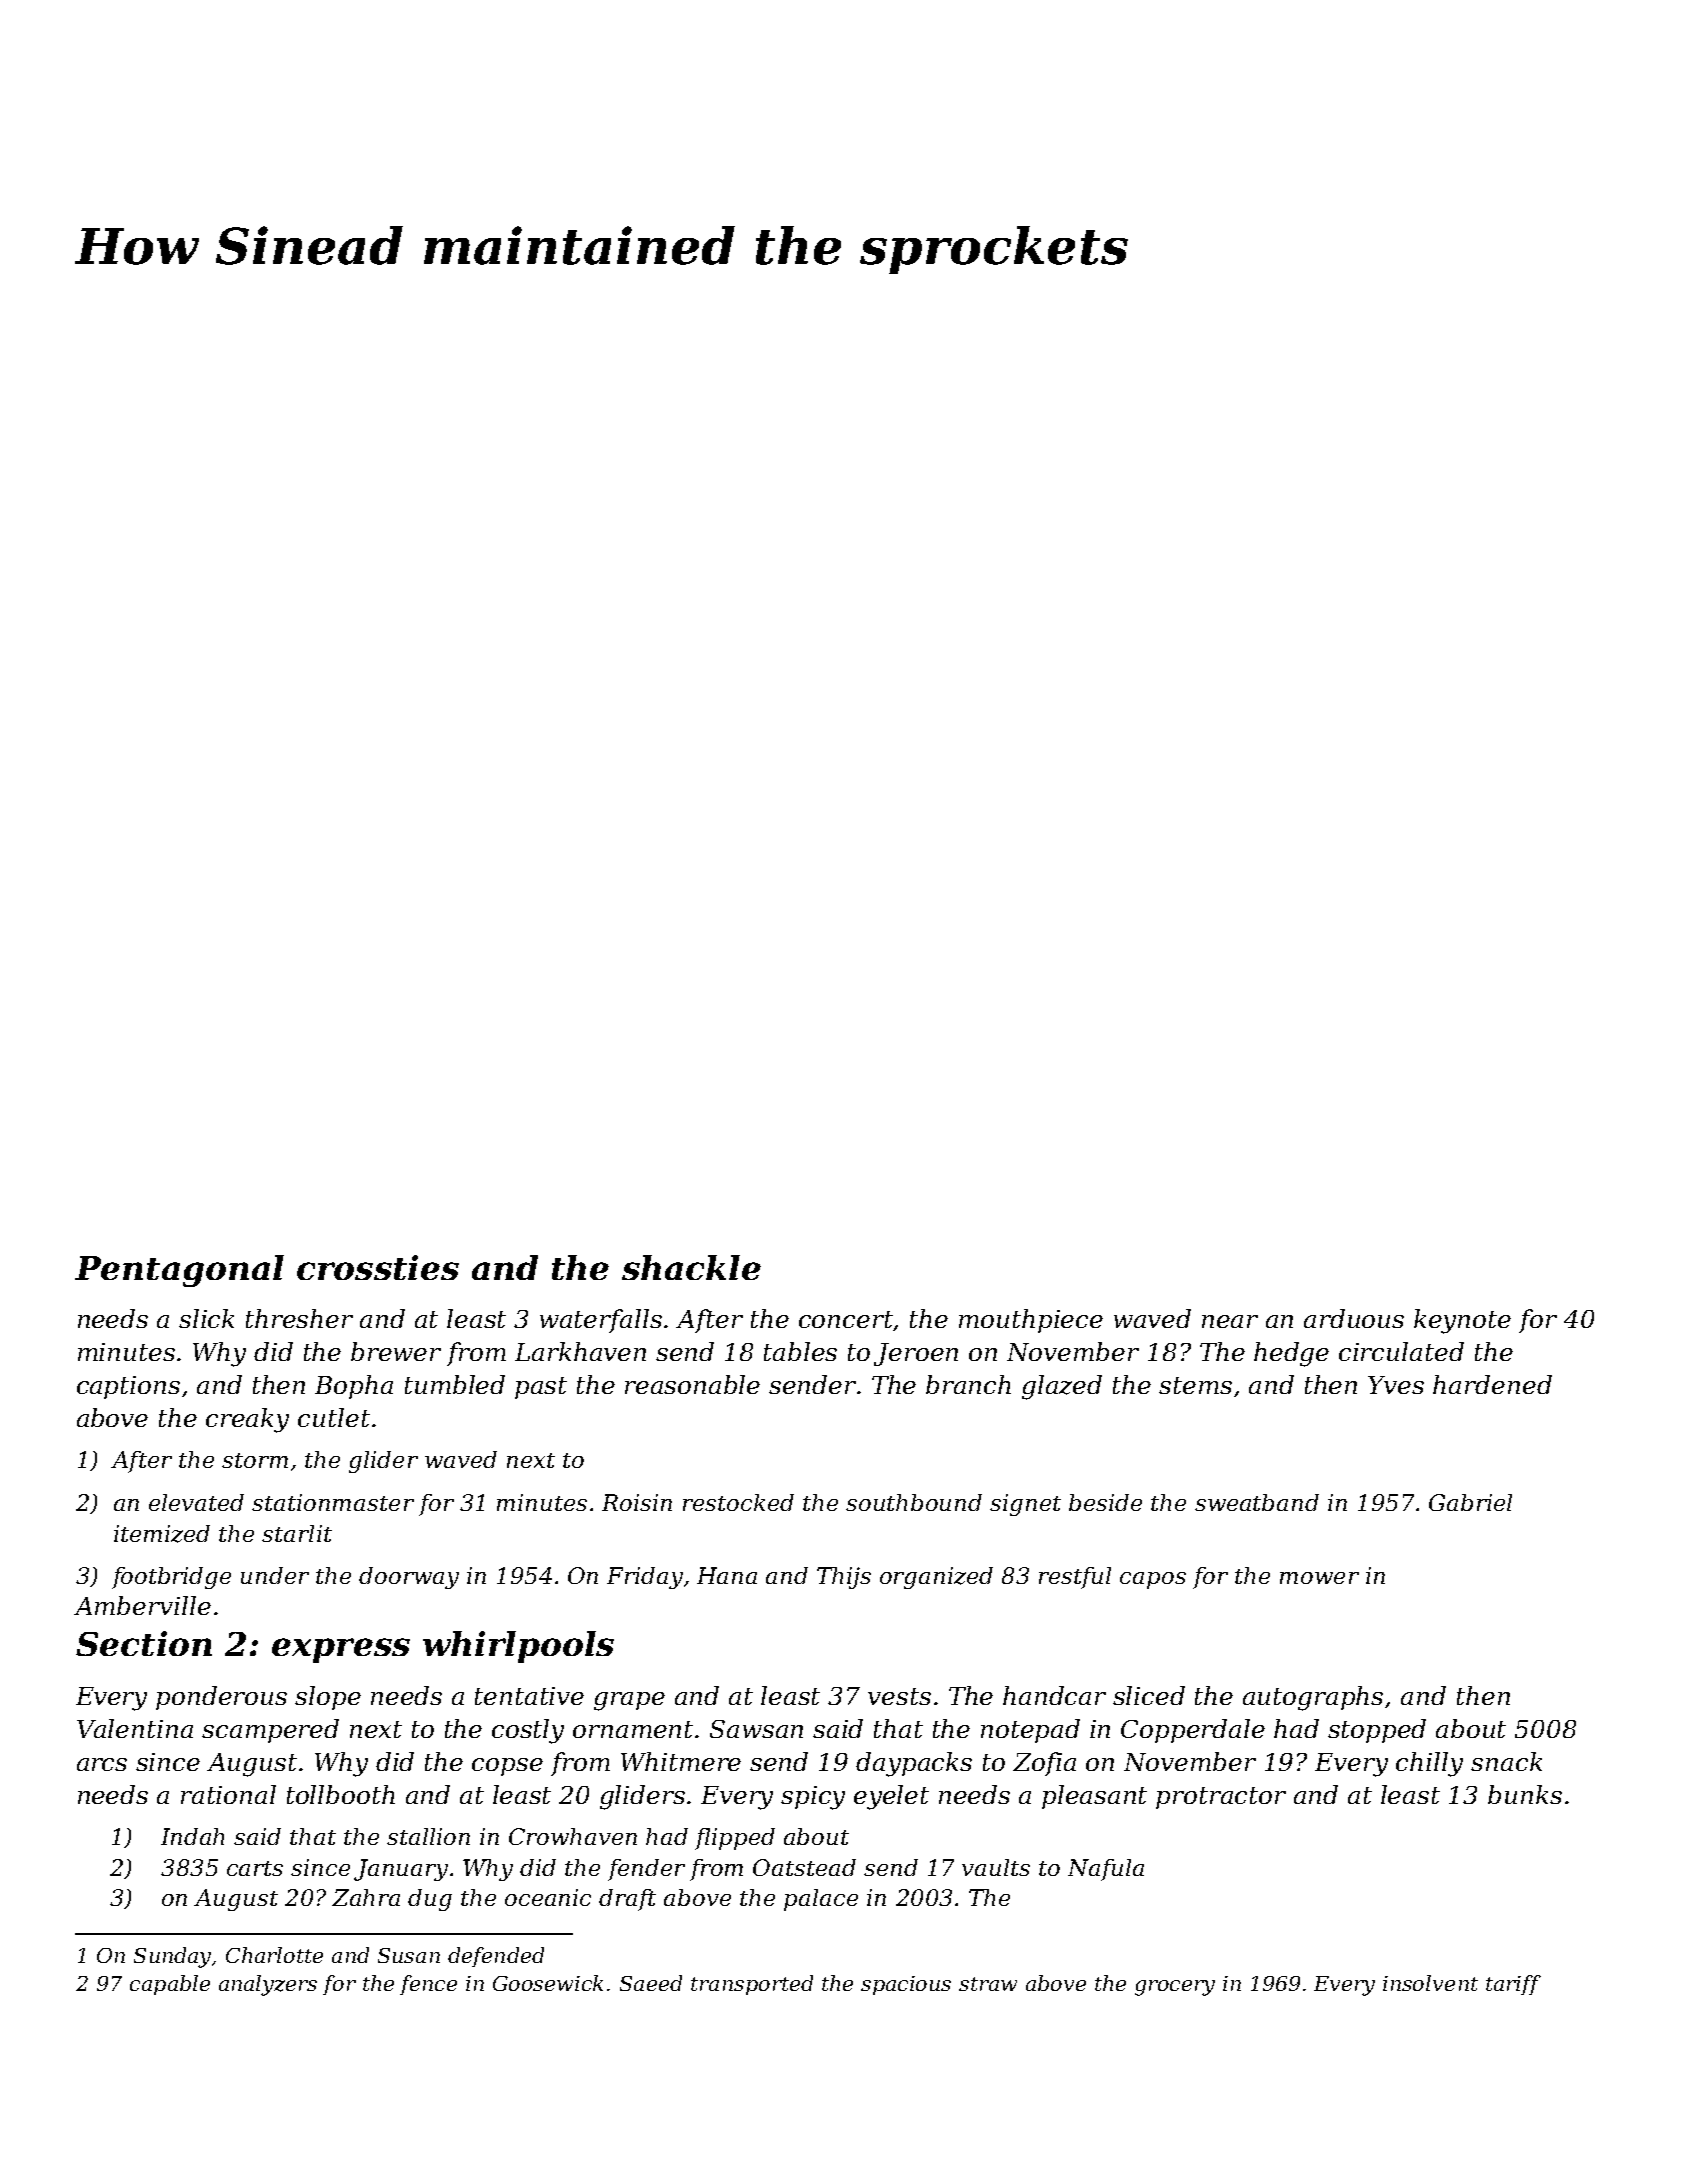 The image size is (1683, 2178). I want to click on slick, so click(206, 1318).
